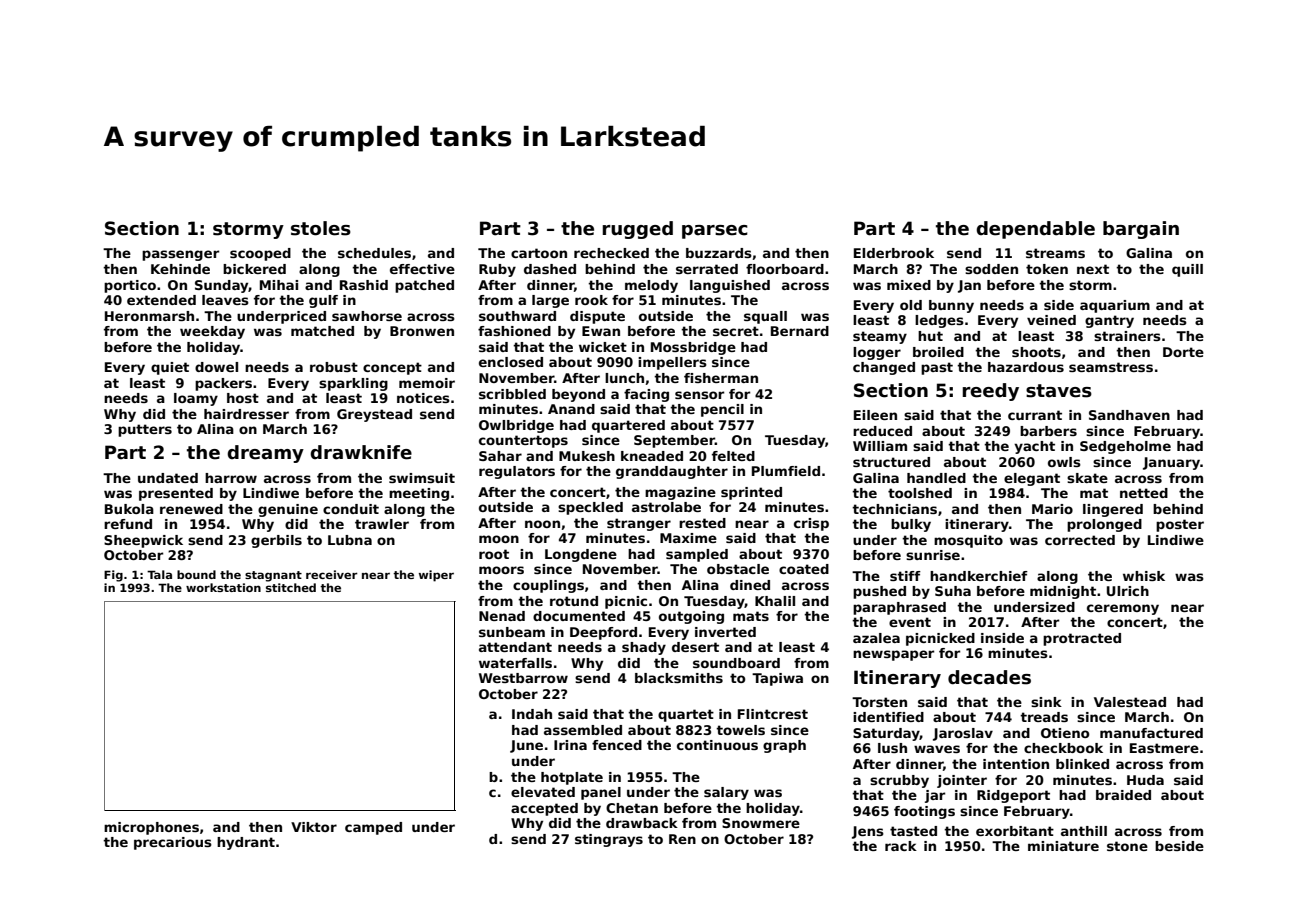 Image resolution: width=1308 pixels, height=924 pixels. What do you see at coordinates (1141, 230) in the screenshot?
I see `bargain` at bounding box center [1141, 230].
